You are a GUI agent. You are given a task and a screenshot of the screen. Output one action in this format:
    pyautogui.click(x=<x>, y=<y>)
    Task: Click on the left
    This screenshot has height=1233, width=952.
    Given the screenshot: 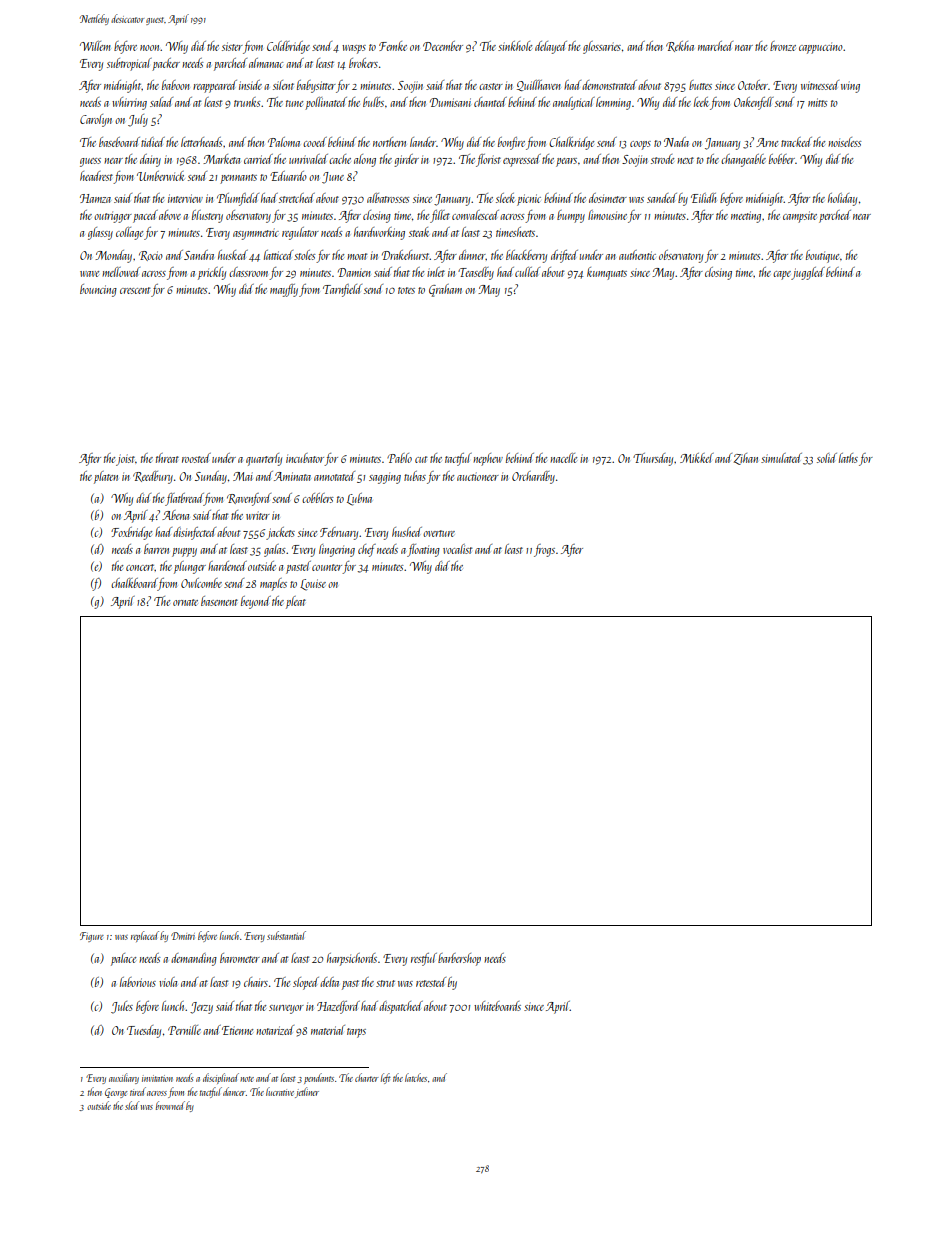 What is the action you would take?
    pyautogui.click(x=386, y=1078)
